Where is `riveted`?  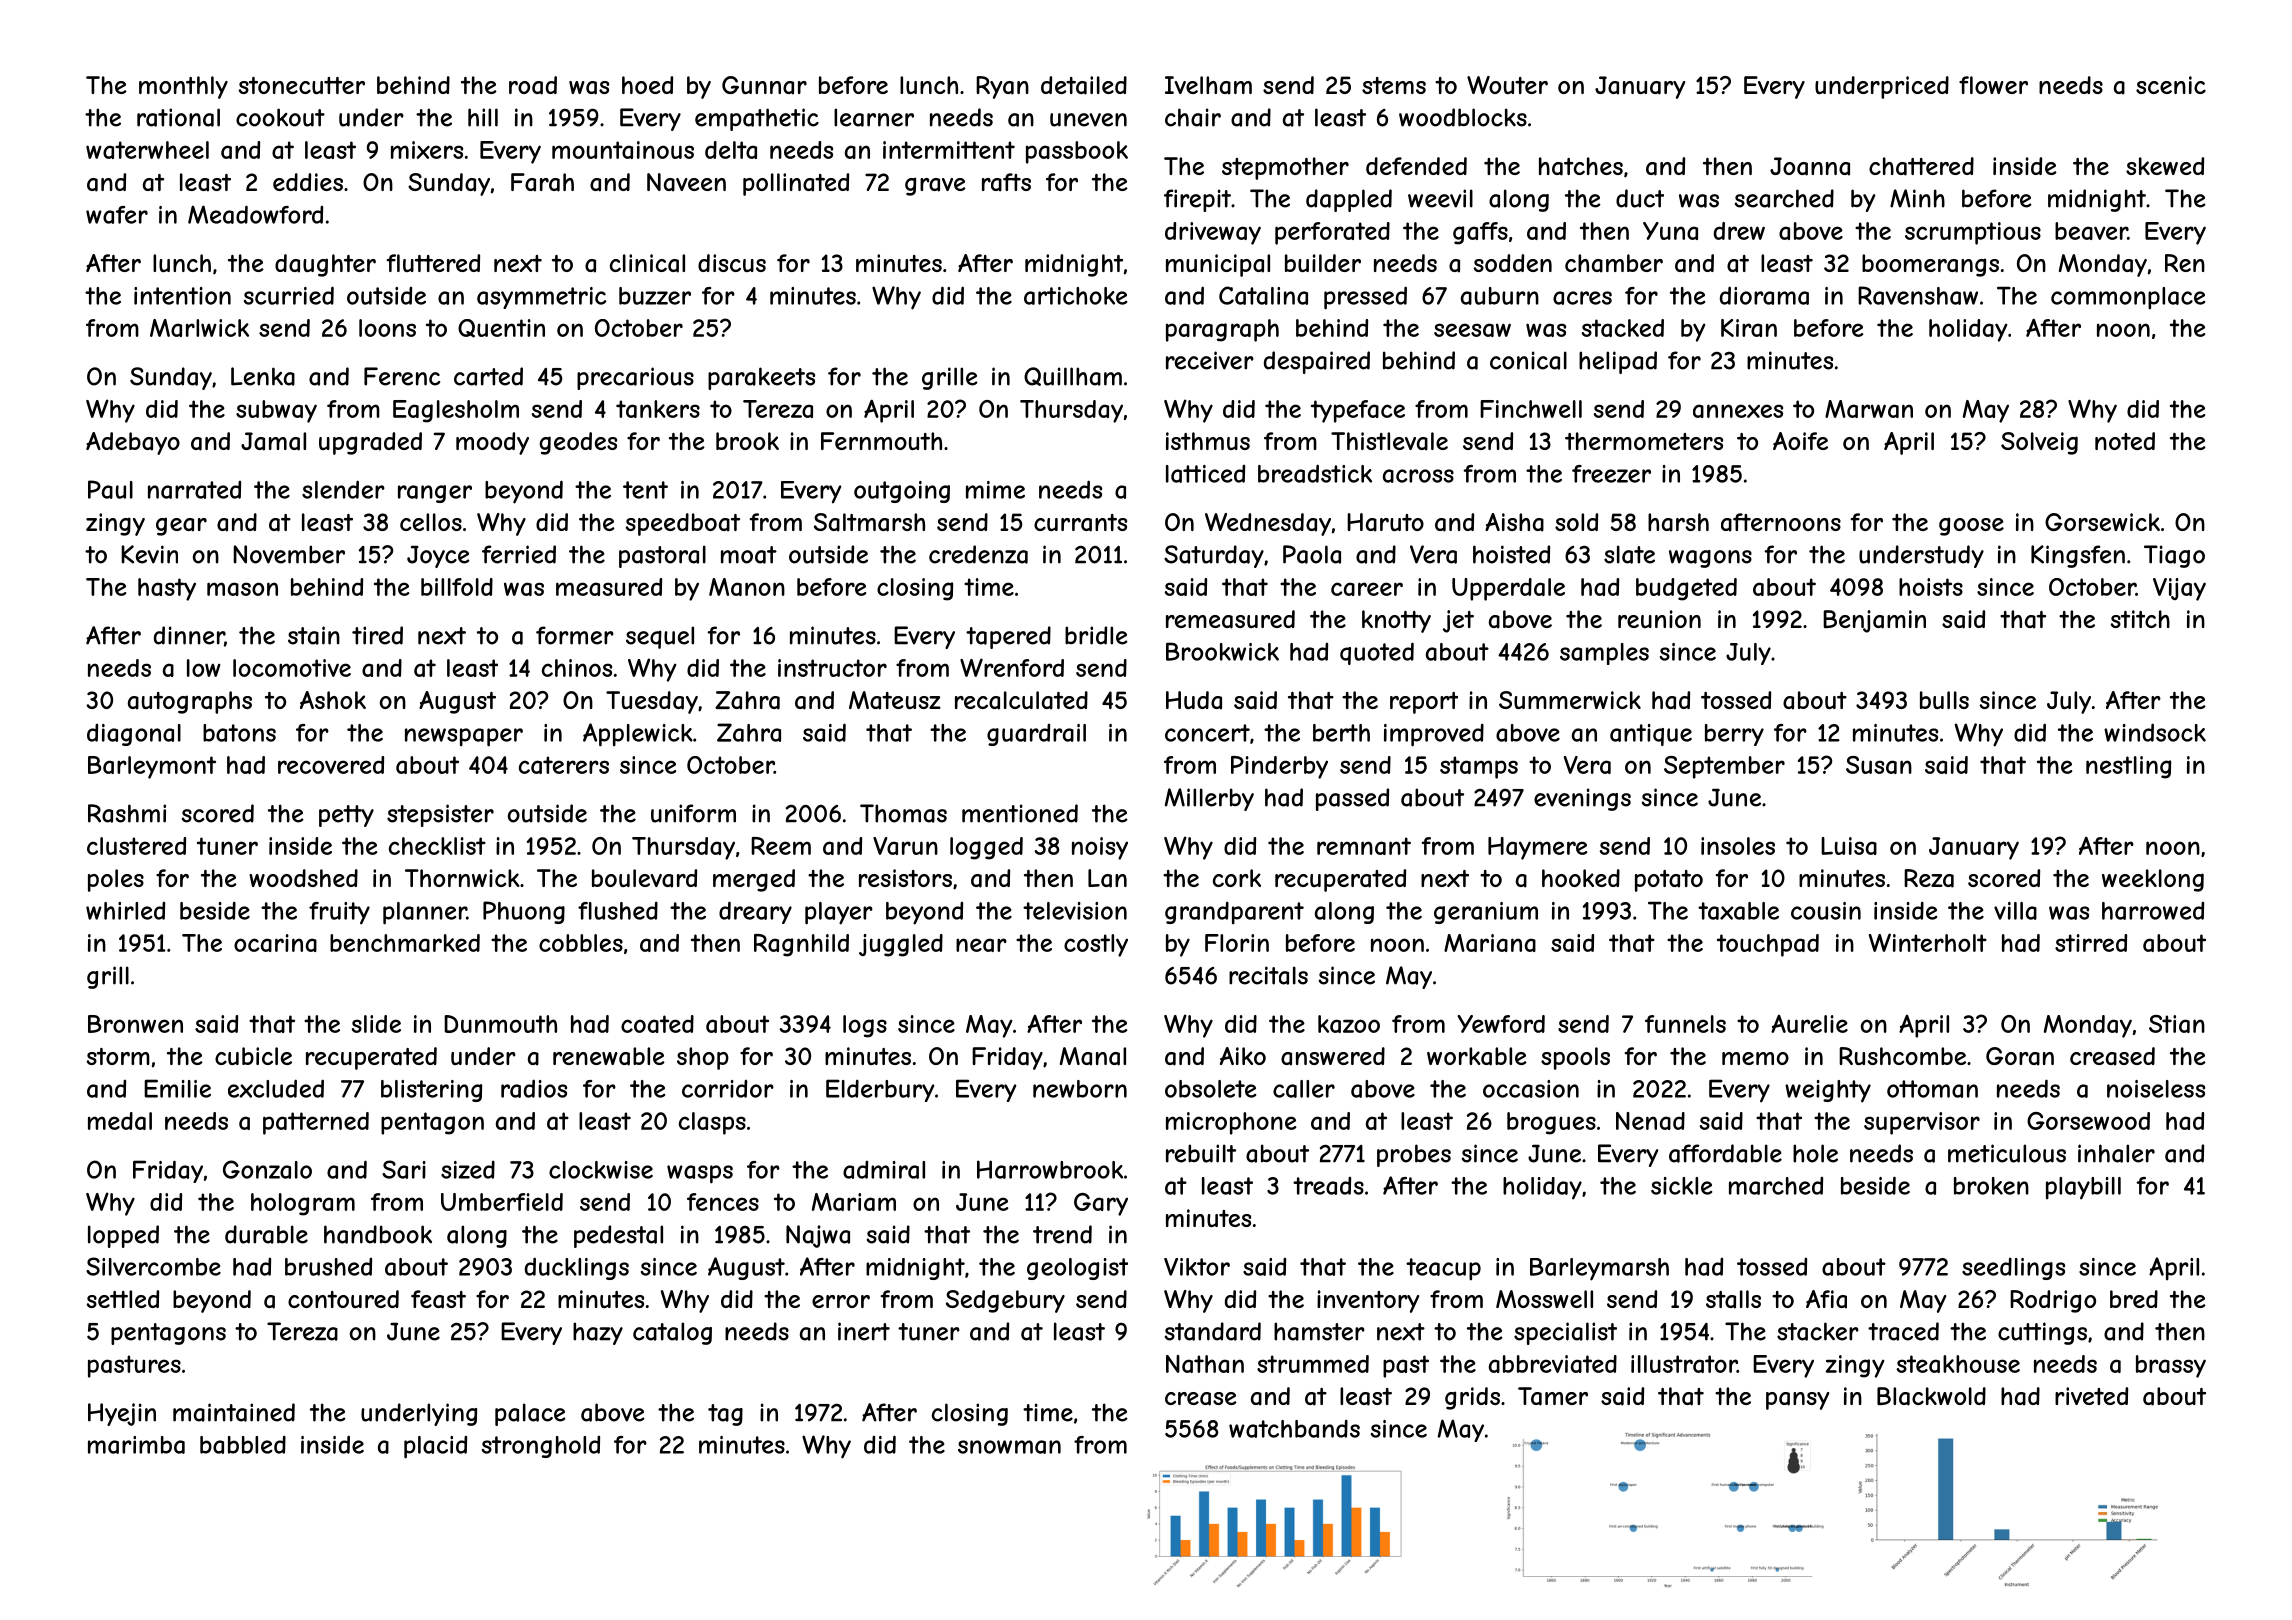
riveted is located at coordinates (2091, 1396).
